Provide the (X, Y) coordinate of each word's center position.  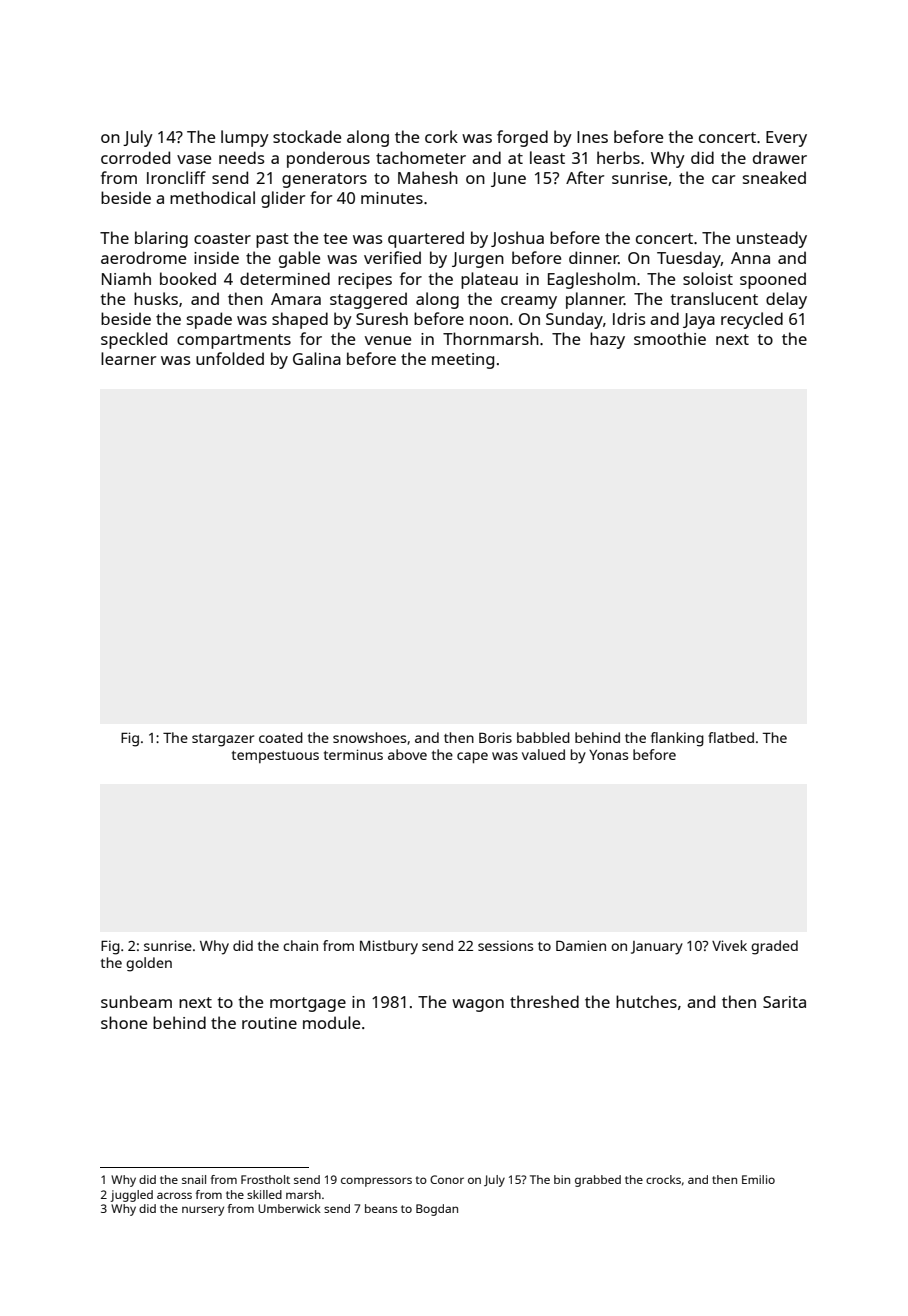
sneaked (774, 177)
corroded (135, 157)
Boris (495, 737)
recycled (752, 320)
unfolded (230, 358)
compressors (376, 1182)
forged (522, 138)
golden (149, 964)
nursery (203, 1211)
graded (774, 947)
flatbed (731, 737)
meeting (463, 361)
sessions (505, 945)
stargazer (223, 740)
